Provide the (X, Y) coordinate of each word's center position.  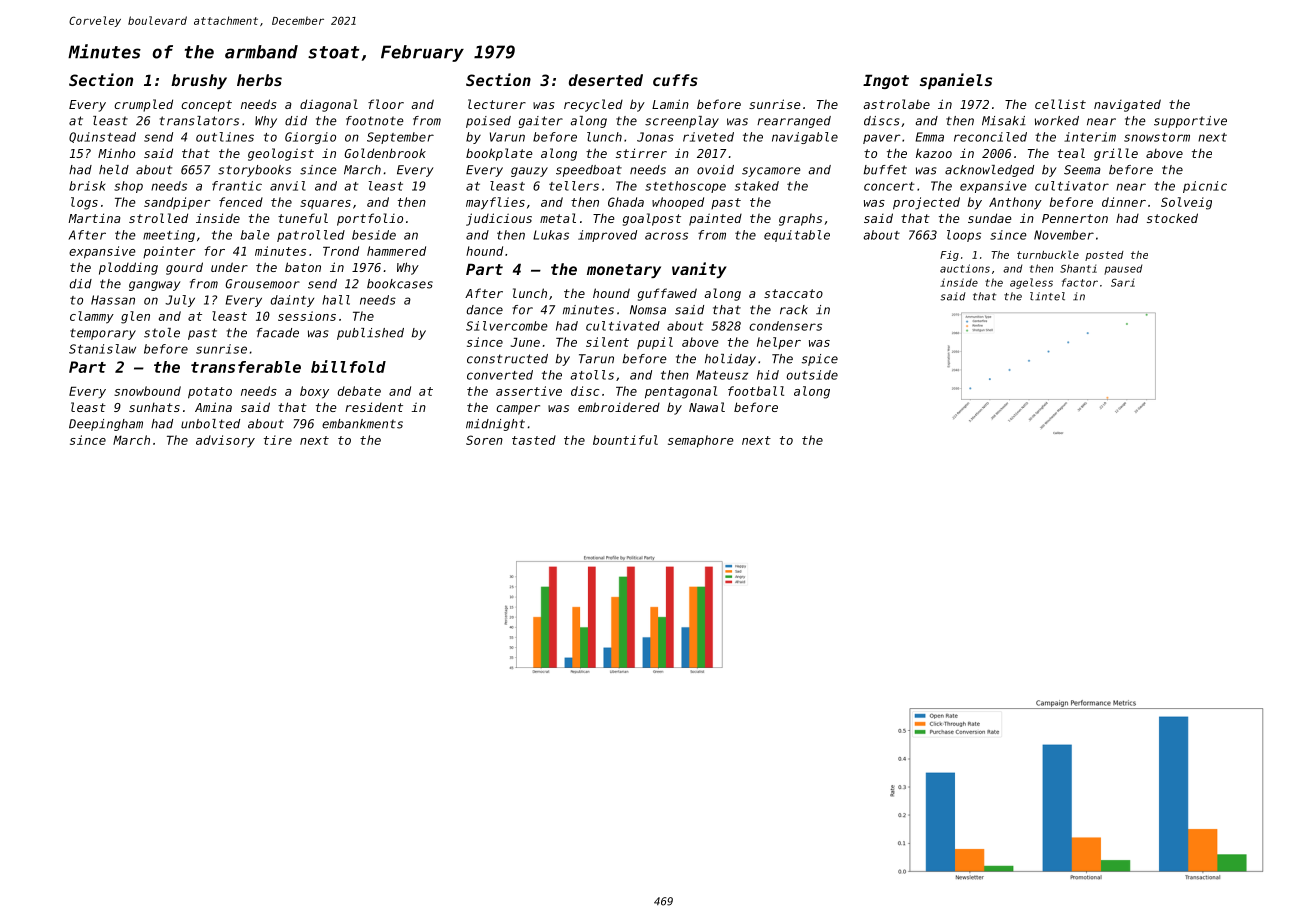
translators (199, 121)
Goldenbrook (385, 153)
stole (162, 333)
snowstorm (1157, 137)
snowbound (147, 391)
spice (820, 360)
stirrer (641, 153)
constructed (507, 359)
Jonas (655, 137)
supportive (1190, 122)
